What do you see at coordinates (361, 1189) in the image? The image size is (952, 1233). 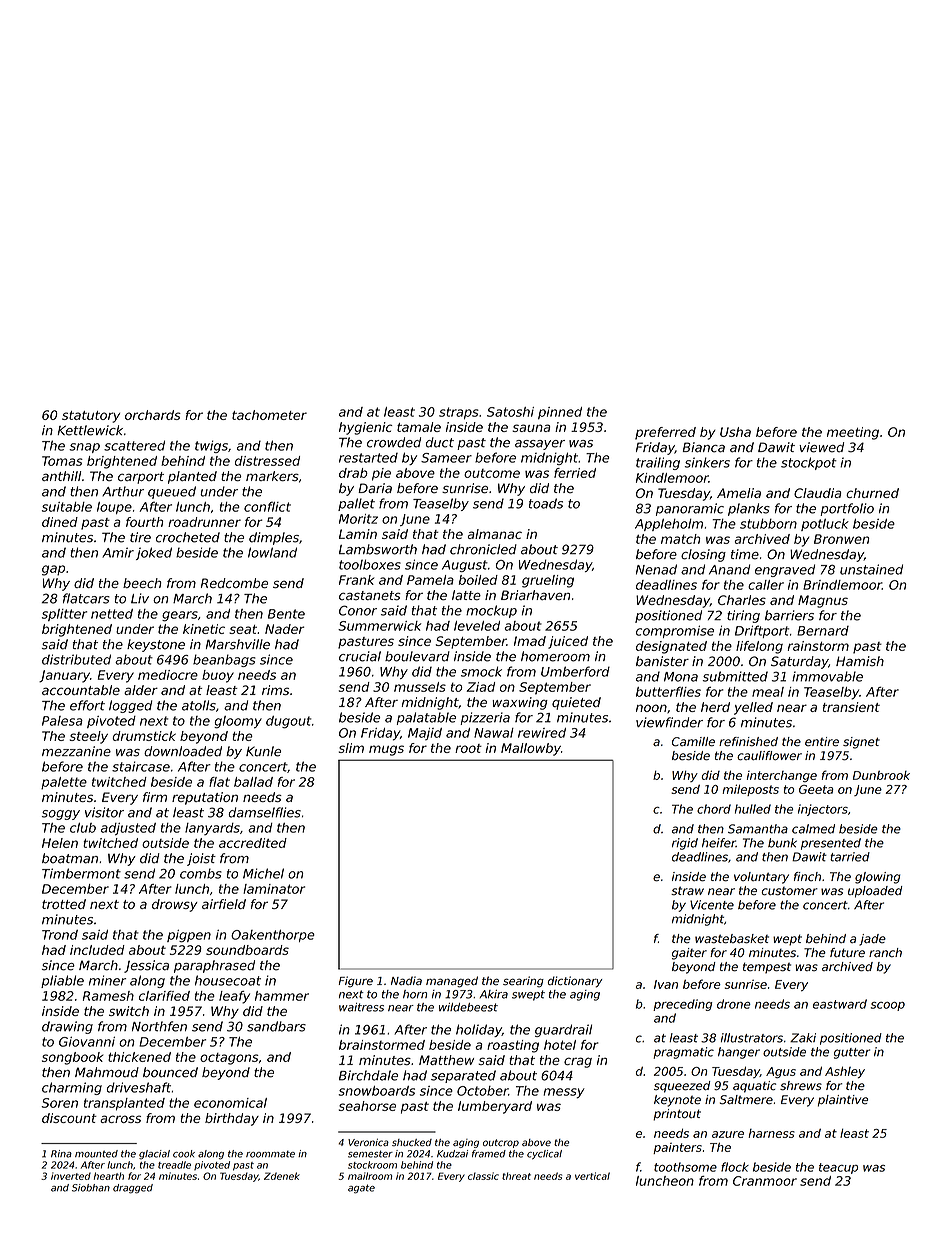 I see `agate` at bounding box center [361, 1189].
